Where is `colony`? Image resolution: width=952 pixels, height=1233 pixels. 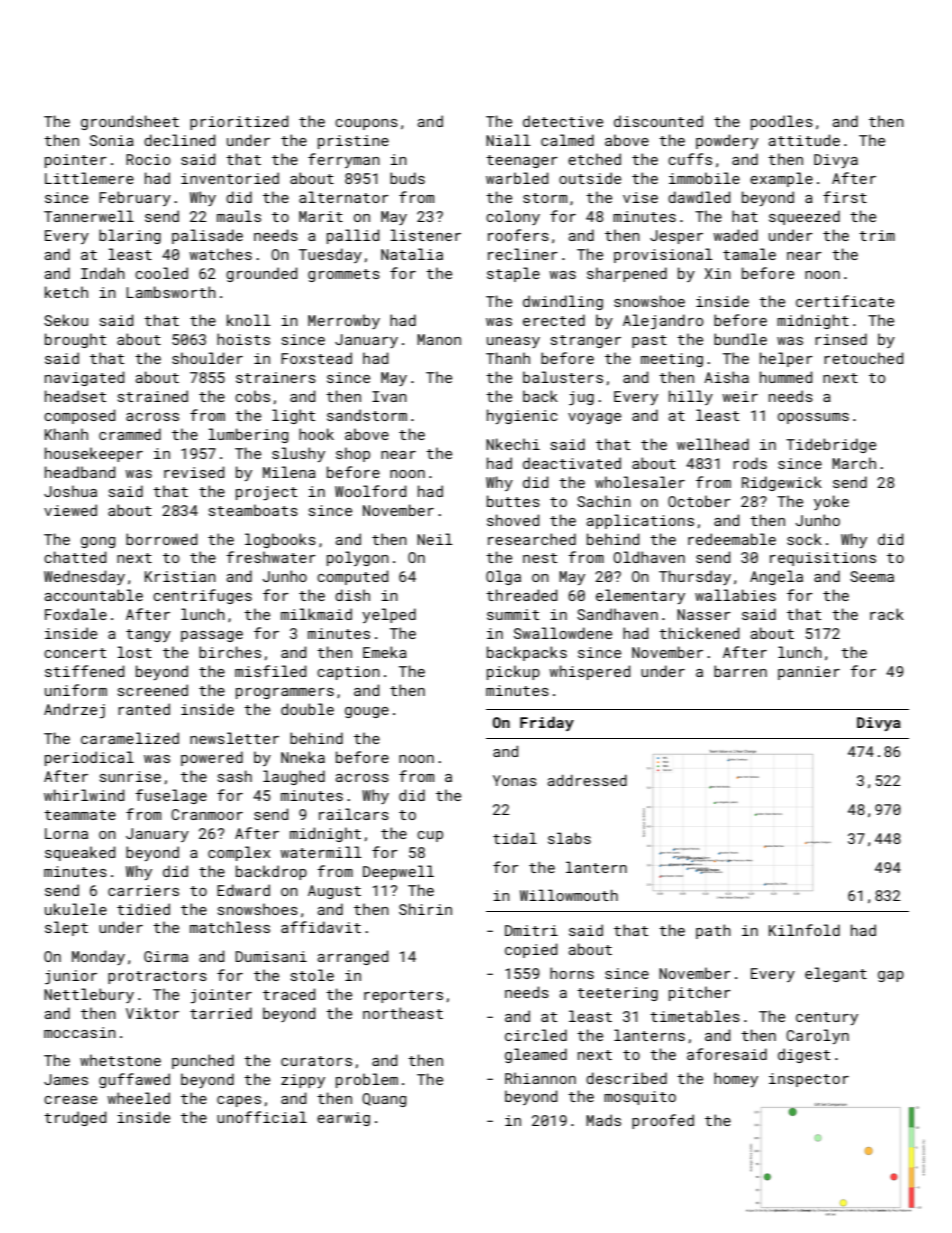 colony is located at coordinates (513, 217).
